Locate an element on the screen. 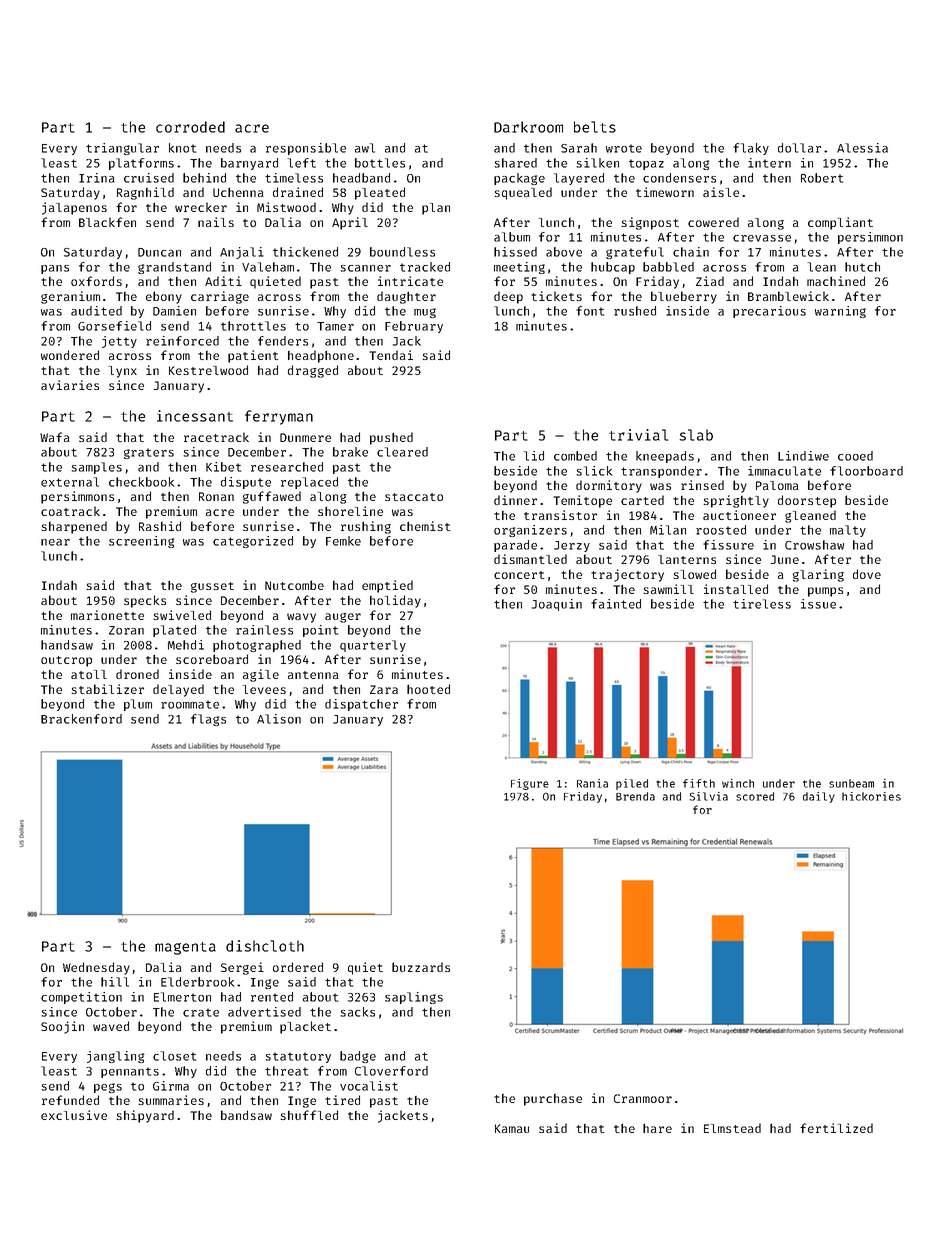 The width and height of the screenshot is (952, 1233). corroded is located at coordinates (190, 127).
